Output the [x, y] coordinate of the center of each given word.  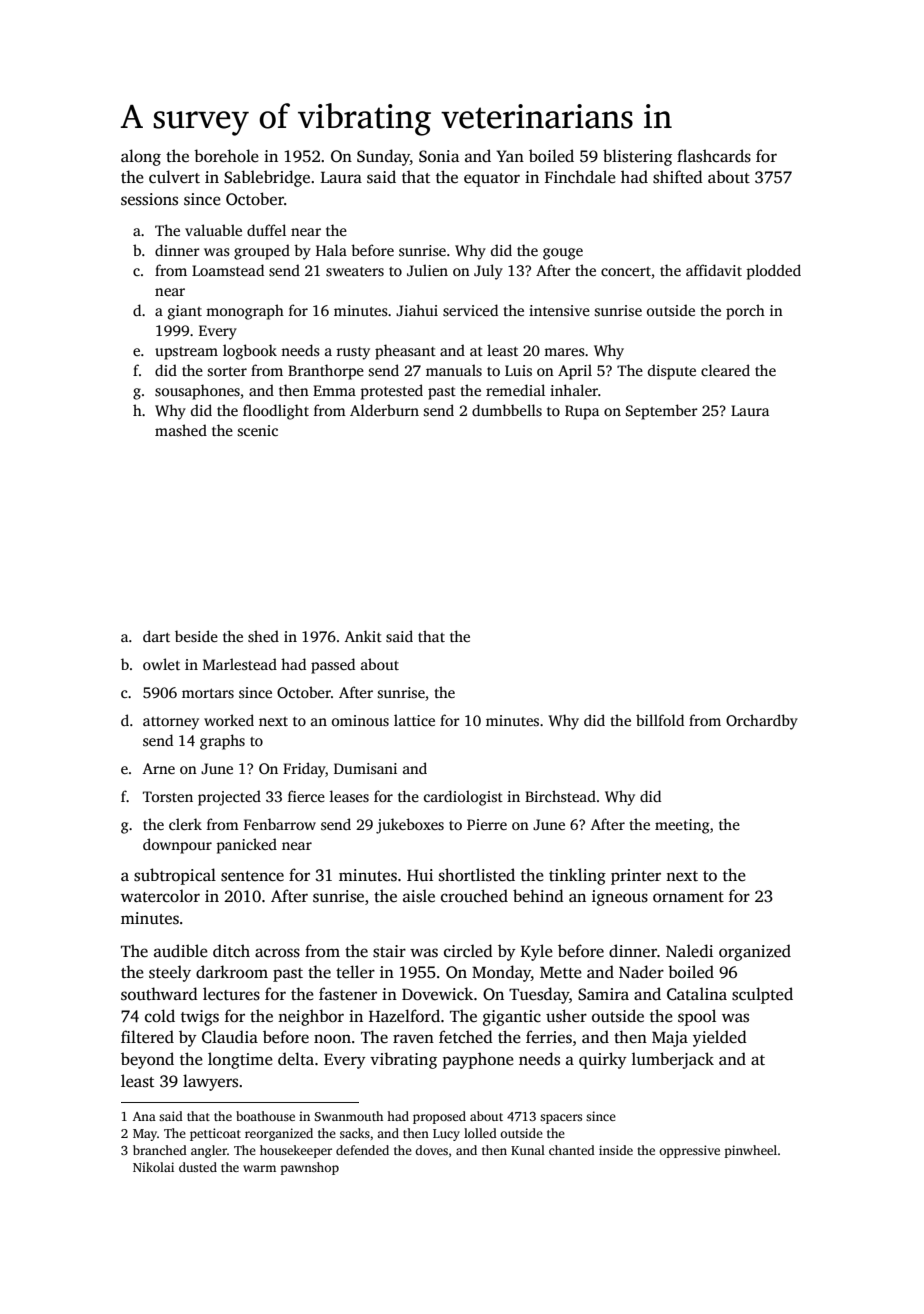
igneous [620, 898]
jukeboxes [410, 826]
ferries [549, 1037]
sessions [149, 199]
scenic [258, 430]
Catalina [697, 994]
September [662, 412]
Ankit [363, 636]
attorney [171, 723]
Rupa [582, 412]
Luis [518, 370]
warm [259, 1168]
